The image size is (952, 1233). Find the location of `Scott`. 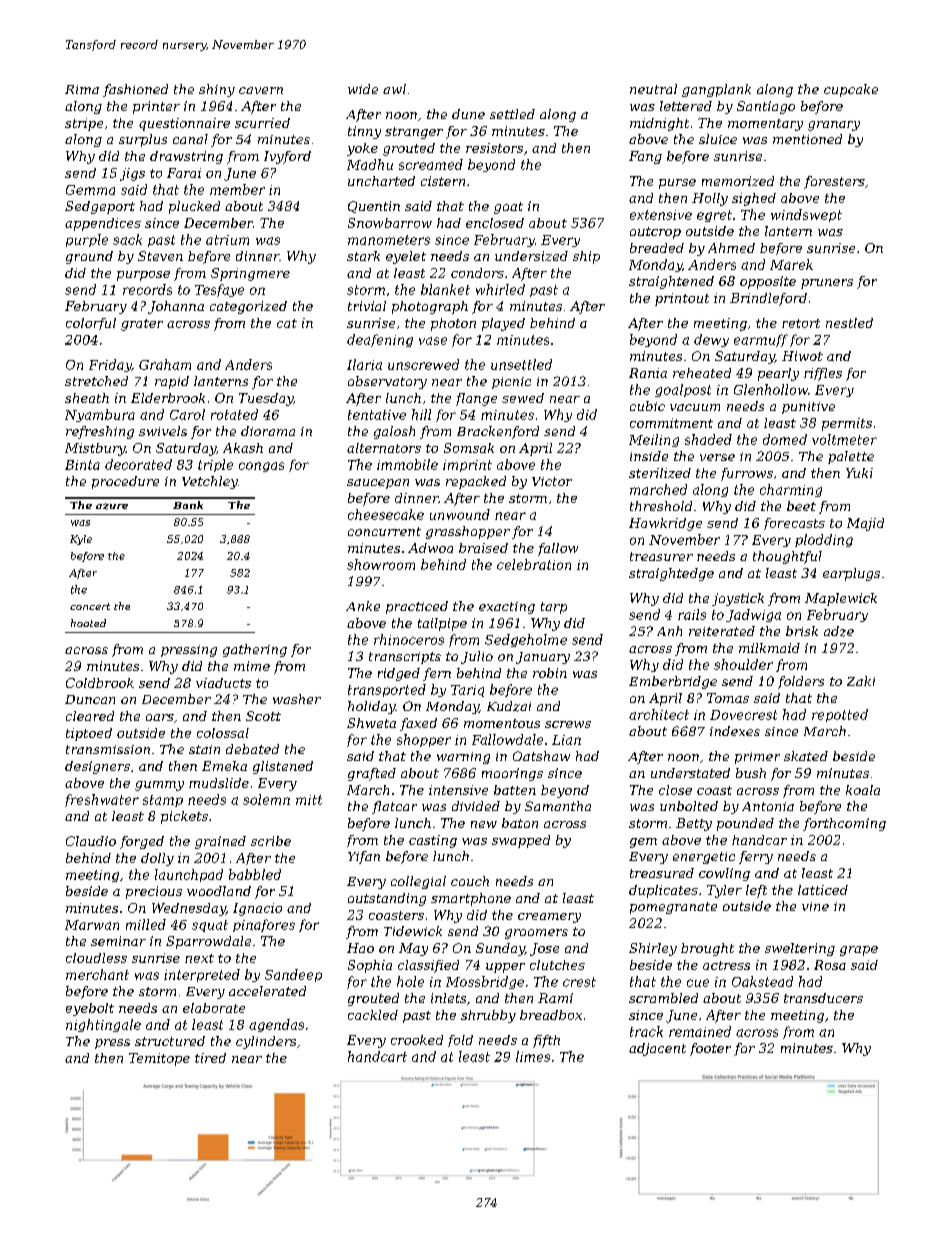

Scott is located at coordinates (263, 716).
